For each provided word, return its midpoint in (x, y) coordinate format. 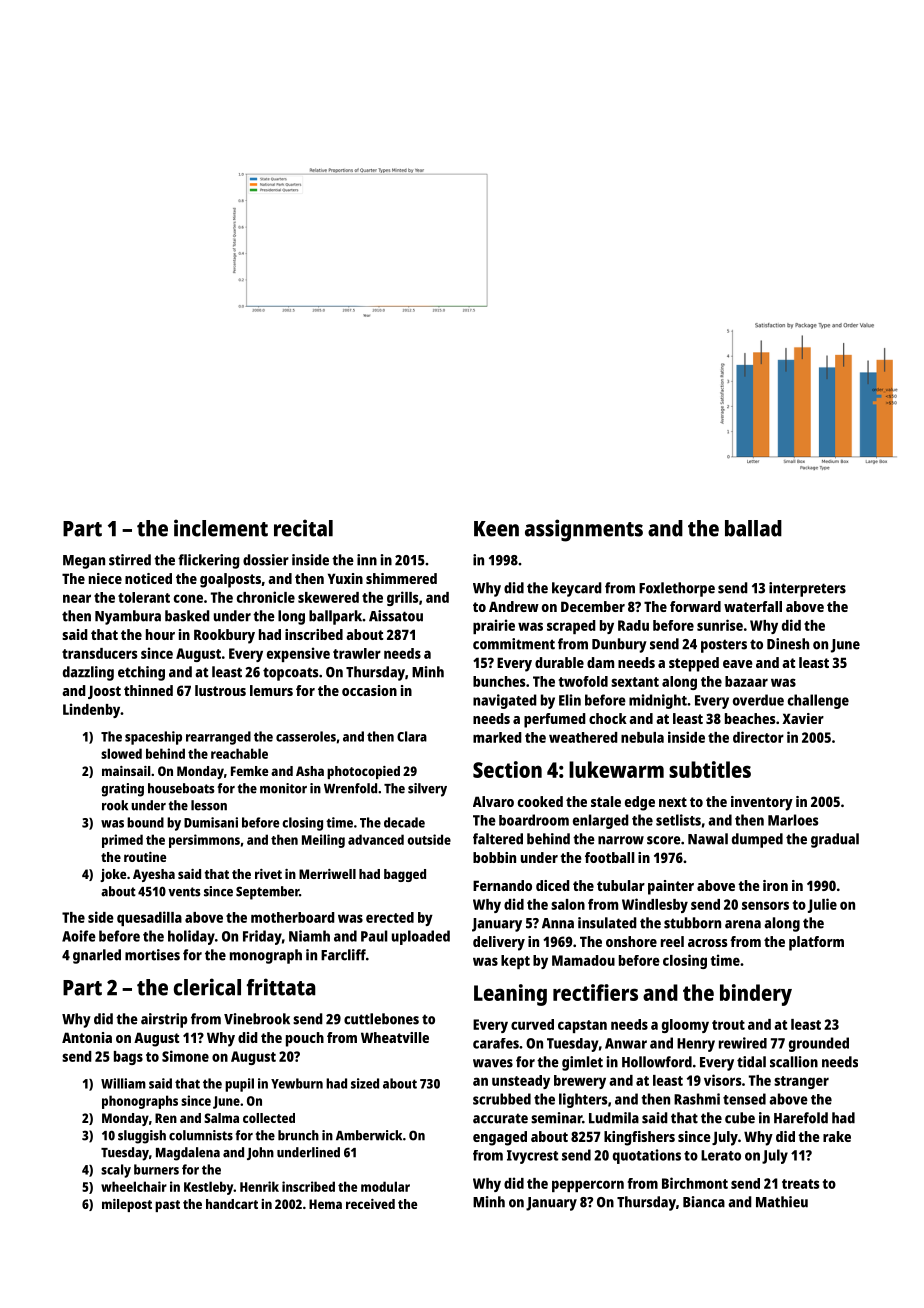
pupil (239, 1085)
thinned (148, 690)
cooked (540, 801)
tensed (744, 1099)
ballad (753, 528)
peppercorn (588, 1186)
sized (365, 1083)
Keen (496, 529)
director (758, 737)
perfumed (555, 720)
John (260, 1153)
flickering (209, 561)
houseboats (181, 788)
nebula (642, 737)
